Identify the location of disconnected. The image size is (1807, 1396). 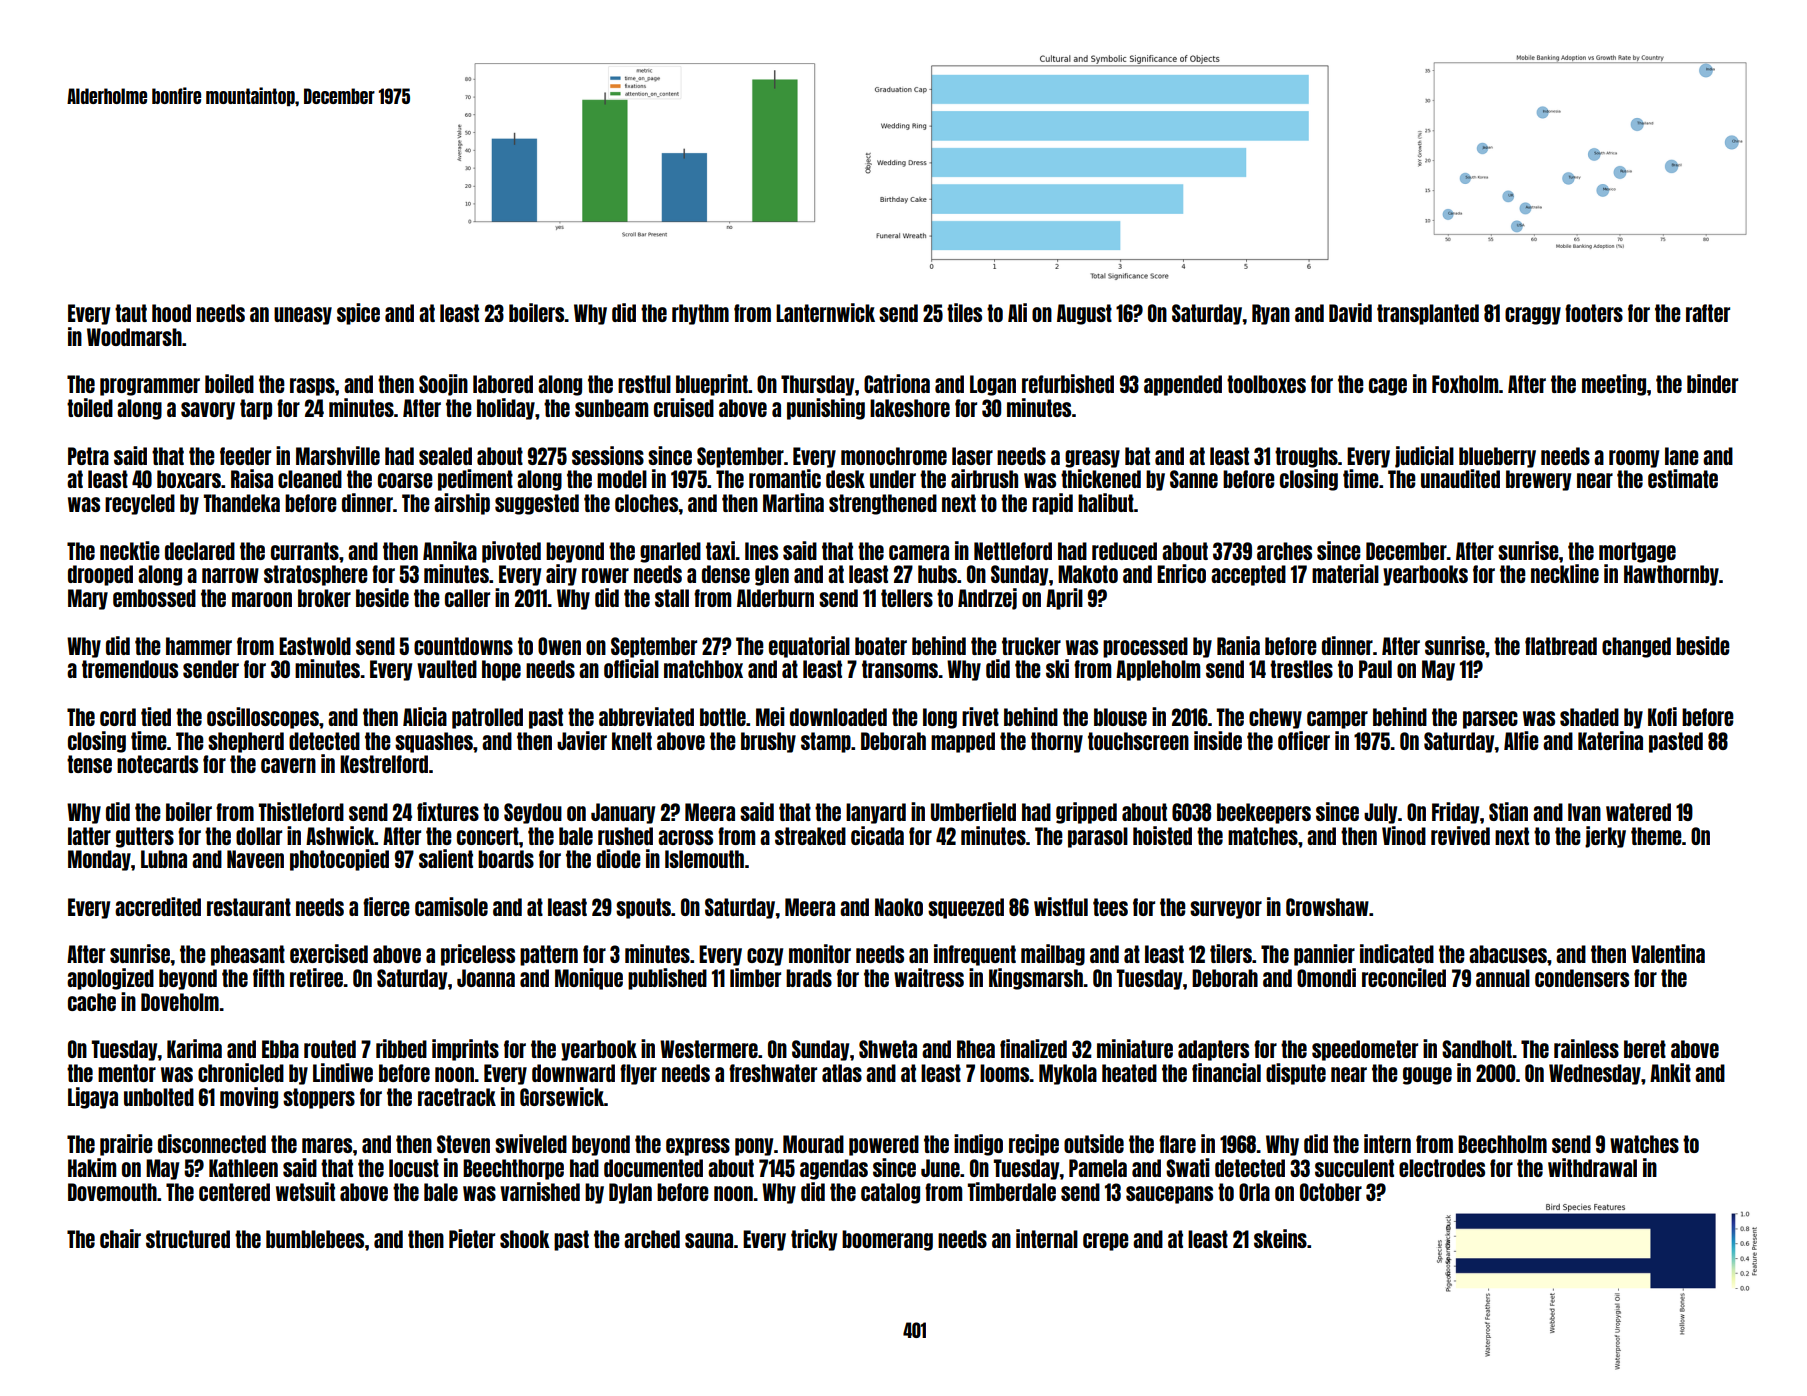
(212, 1143).
